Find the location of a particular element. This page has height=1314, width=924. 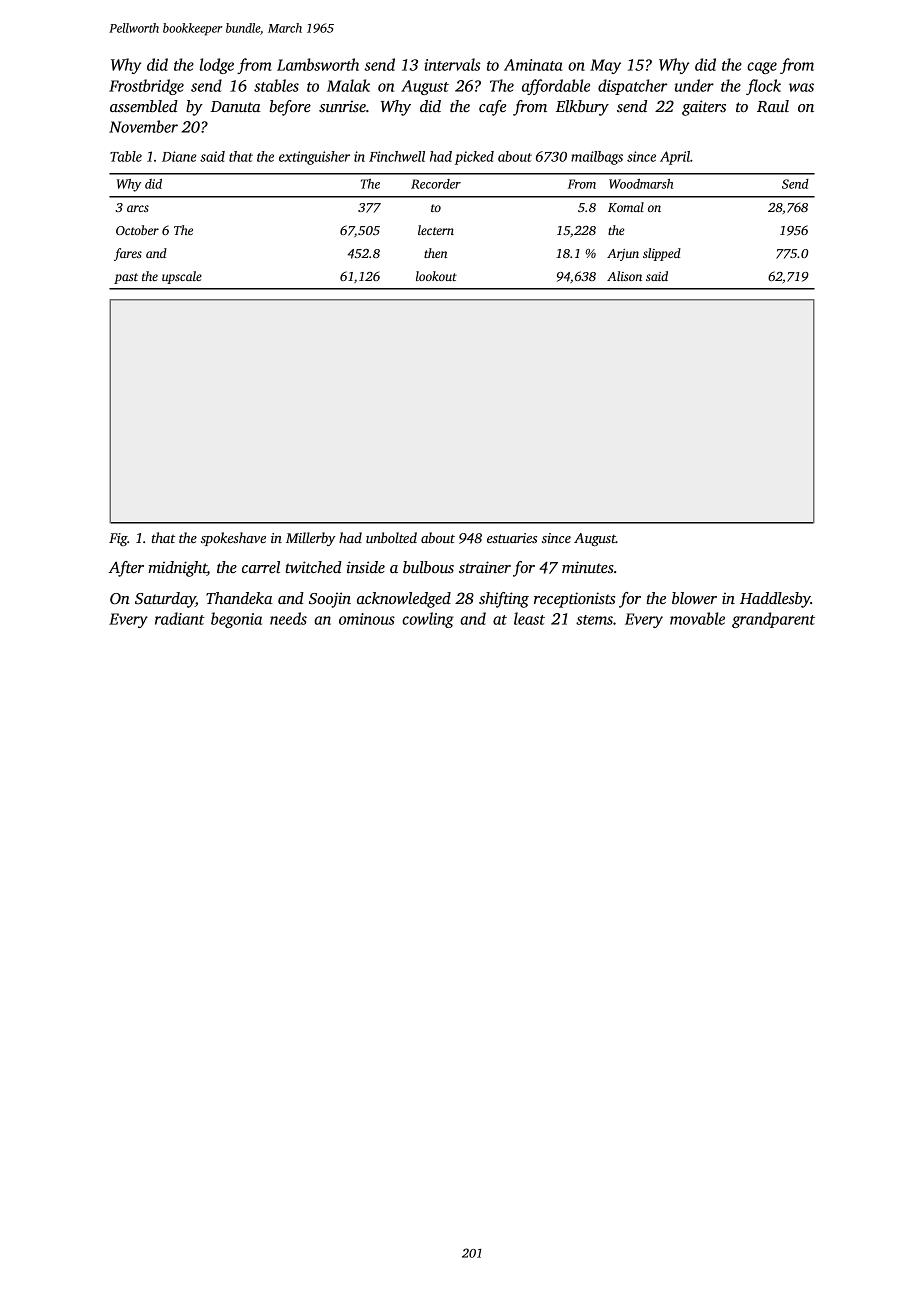

then is located at coordinates (435, 253).
